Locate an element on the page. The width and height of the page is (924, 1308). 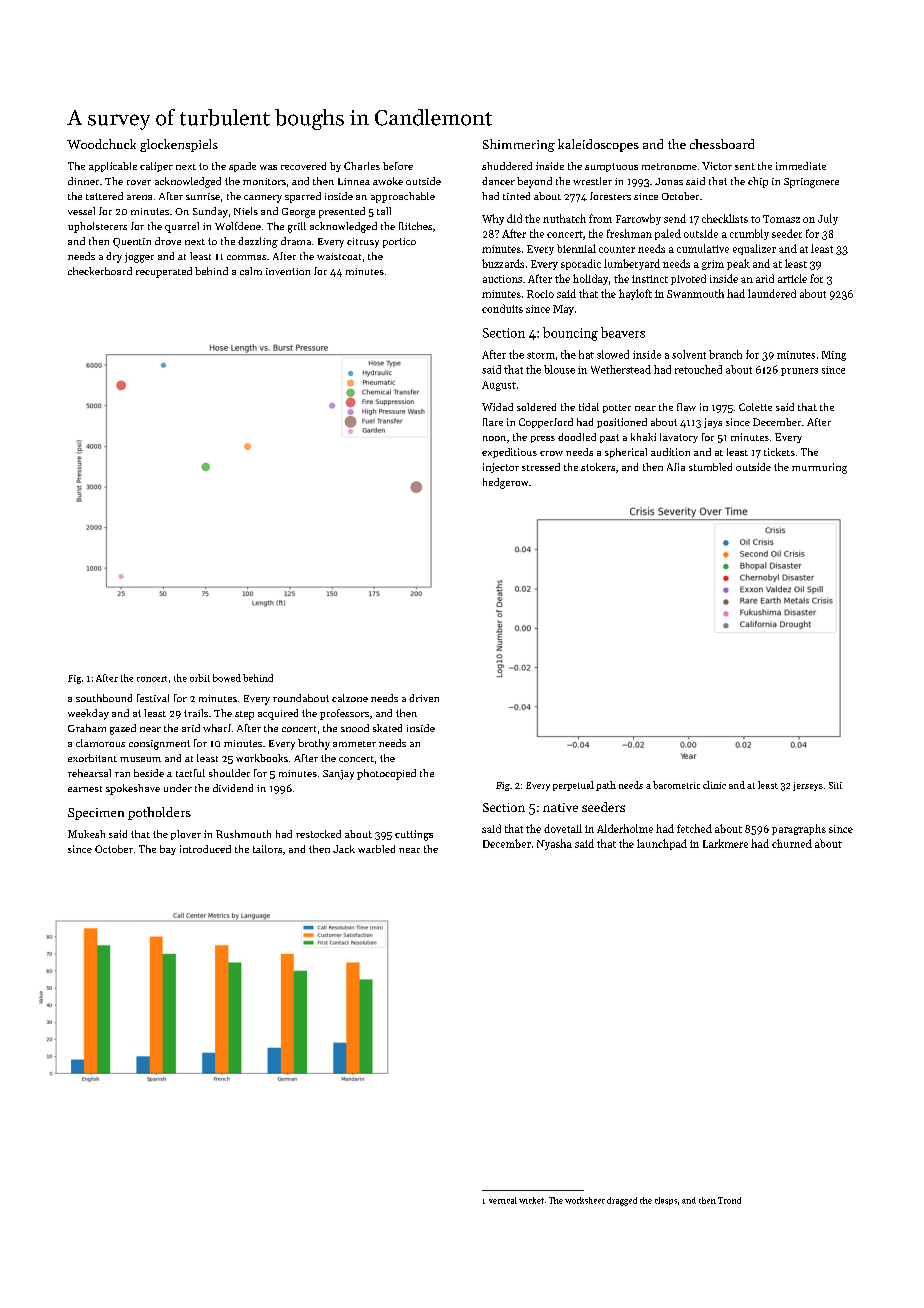
wicket is located at coordinates (531, 1200).
